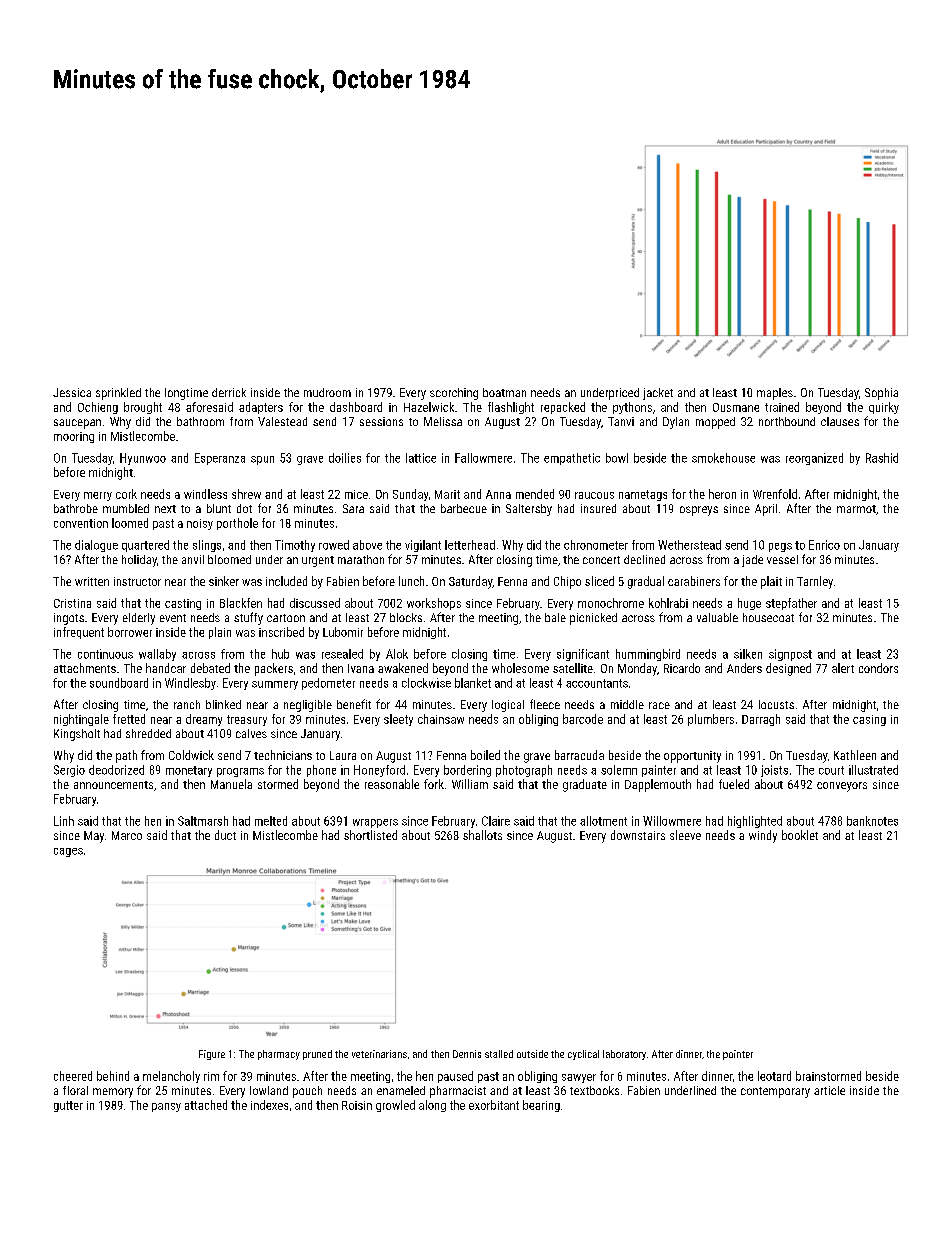 The height and width of the document is (1233, 952). Describe the element at coordinates (200, 421) in the document. I see `bathroom` at that location.
